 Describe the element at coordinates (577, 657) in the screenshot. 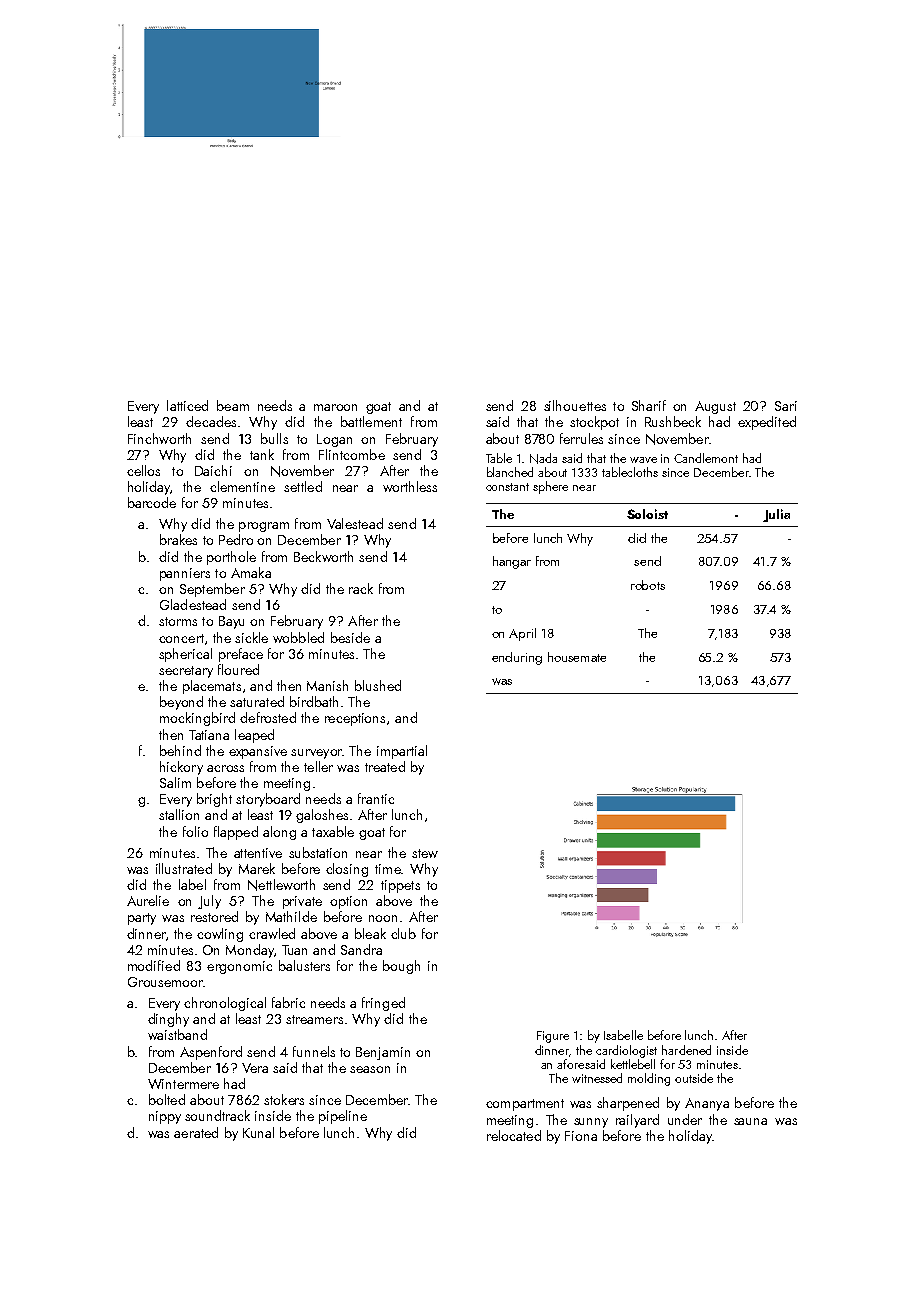

I see `housemate` at that location.
